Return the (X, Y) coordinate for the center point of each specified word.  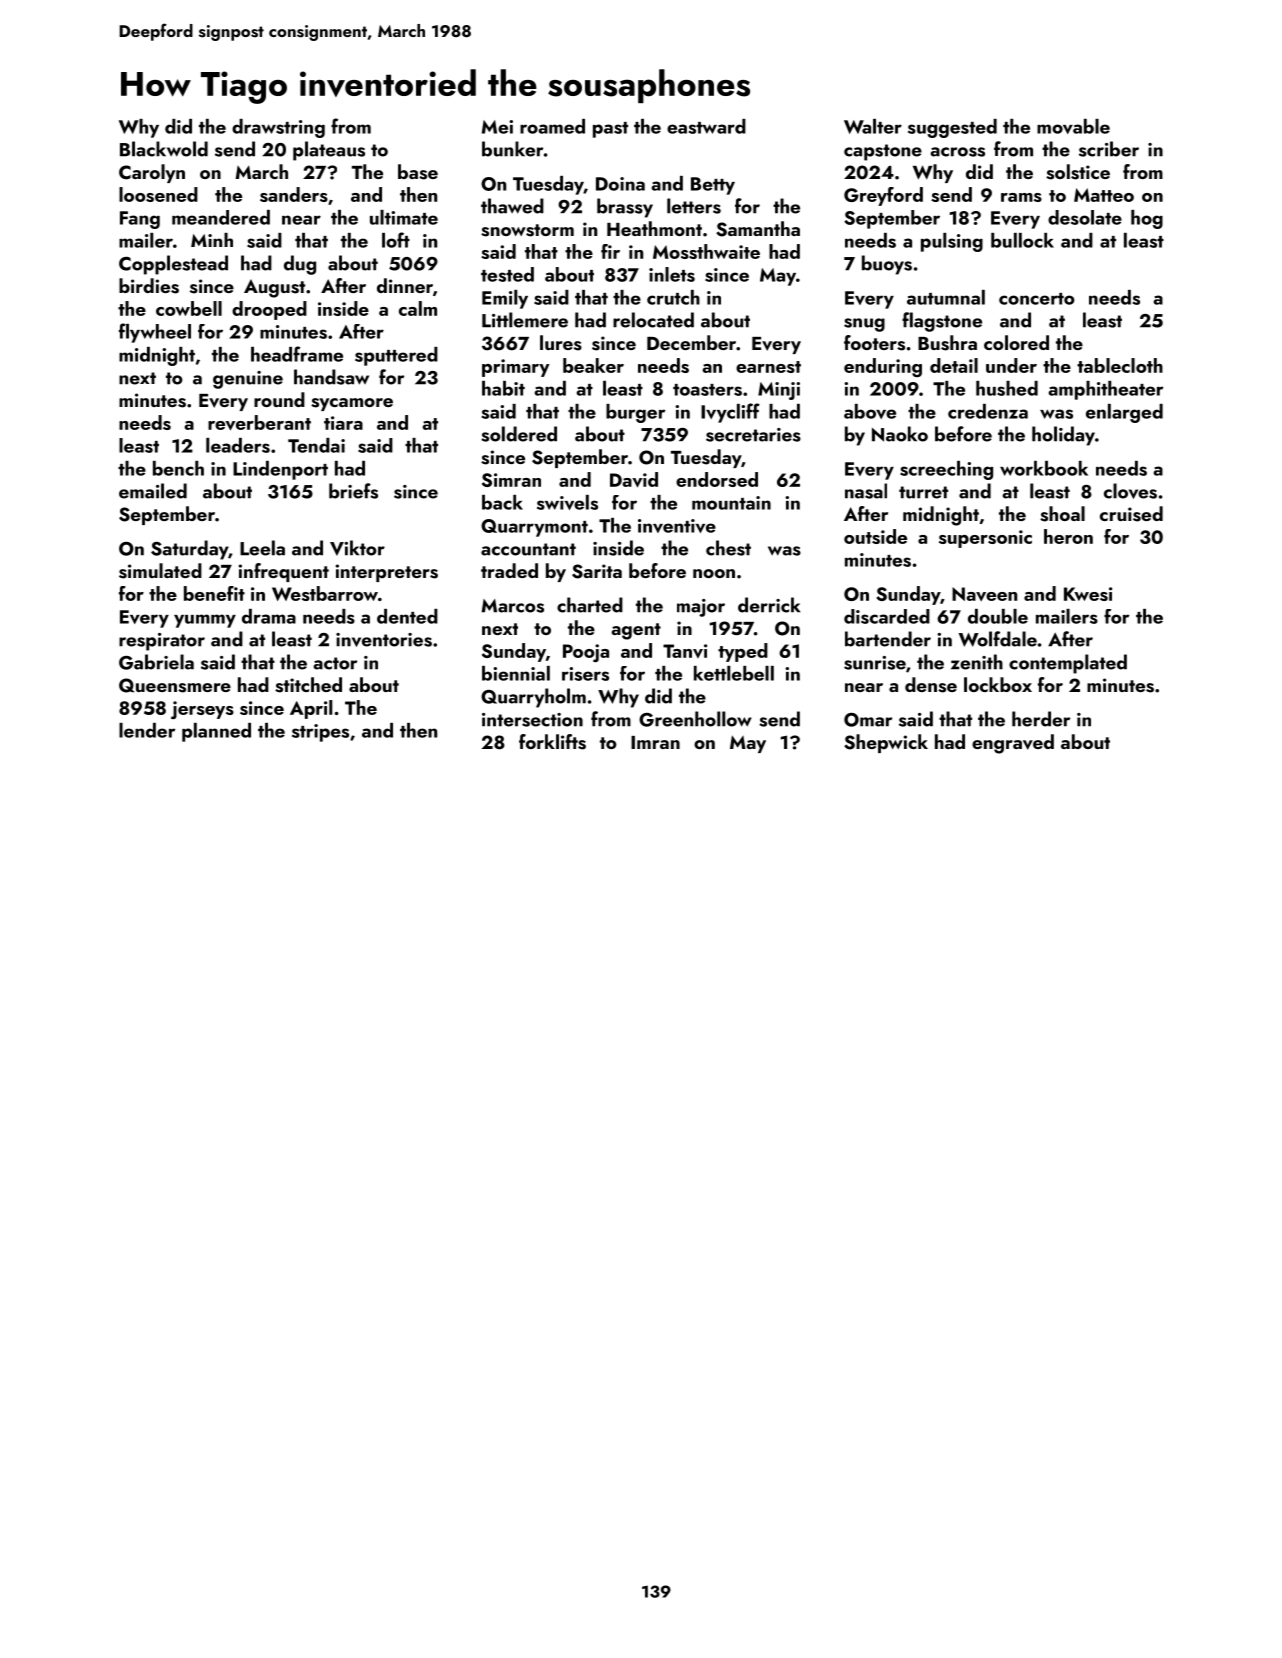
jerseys (202, 710)
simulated (160, 571)
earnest (768, 367)
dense (931, 685)
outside (875, 536)
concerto (1037, 299)
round (279, 399)
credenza (988, 411)
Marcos (513, 606)
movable (1073, 126)
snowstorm (527, 230)
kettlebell (734, 673)
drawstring (278, 128)
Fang (140, 220)
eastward (706, 126)
